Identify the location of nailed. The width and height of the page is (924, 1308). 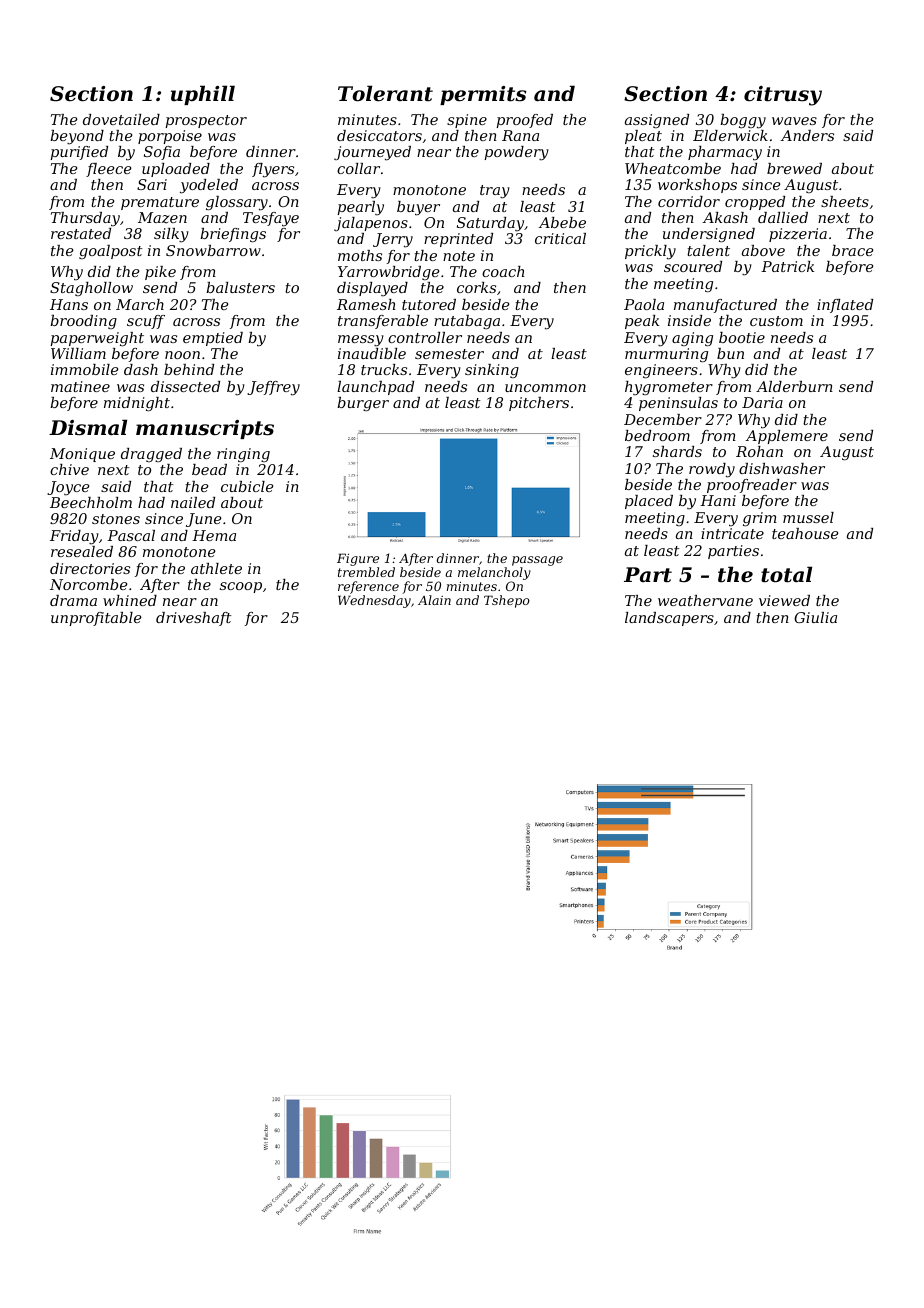
(193, 502).
